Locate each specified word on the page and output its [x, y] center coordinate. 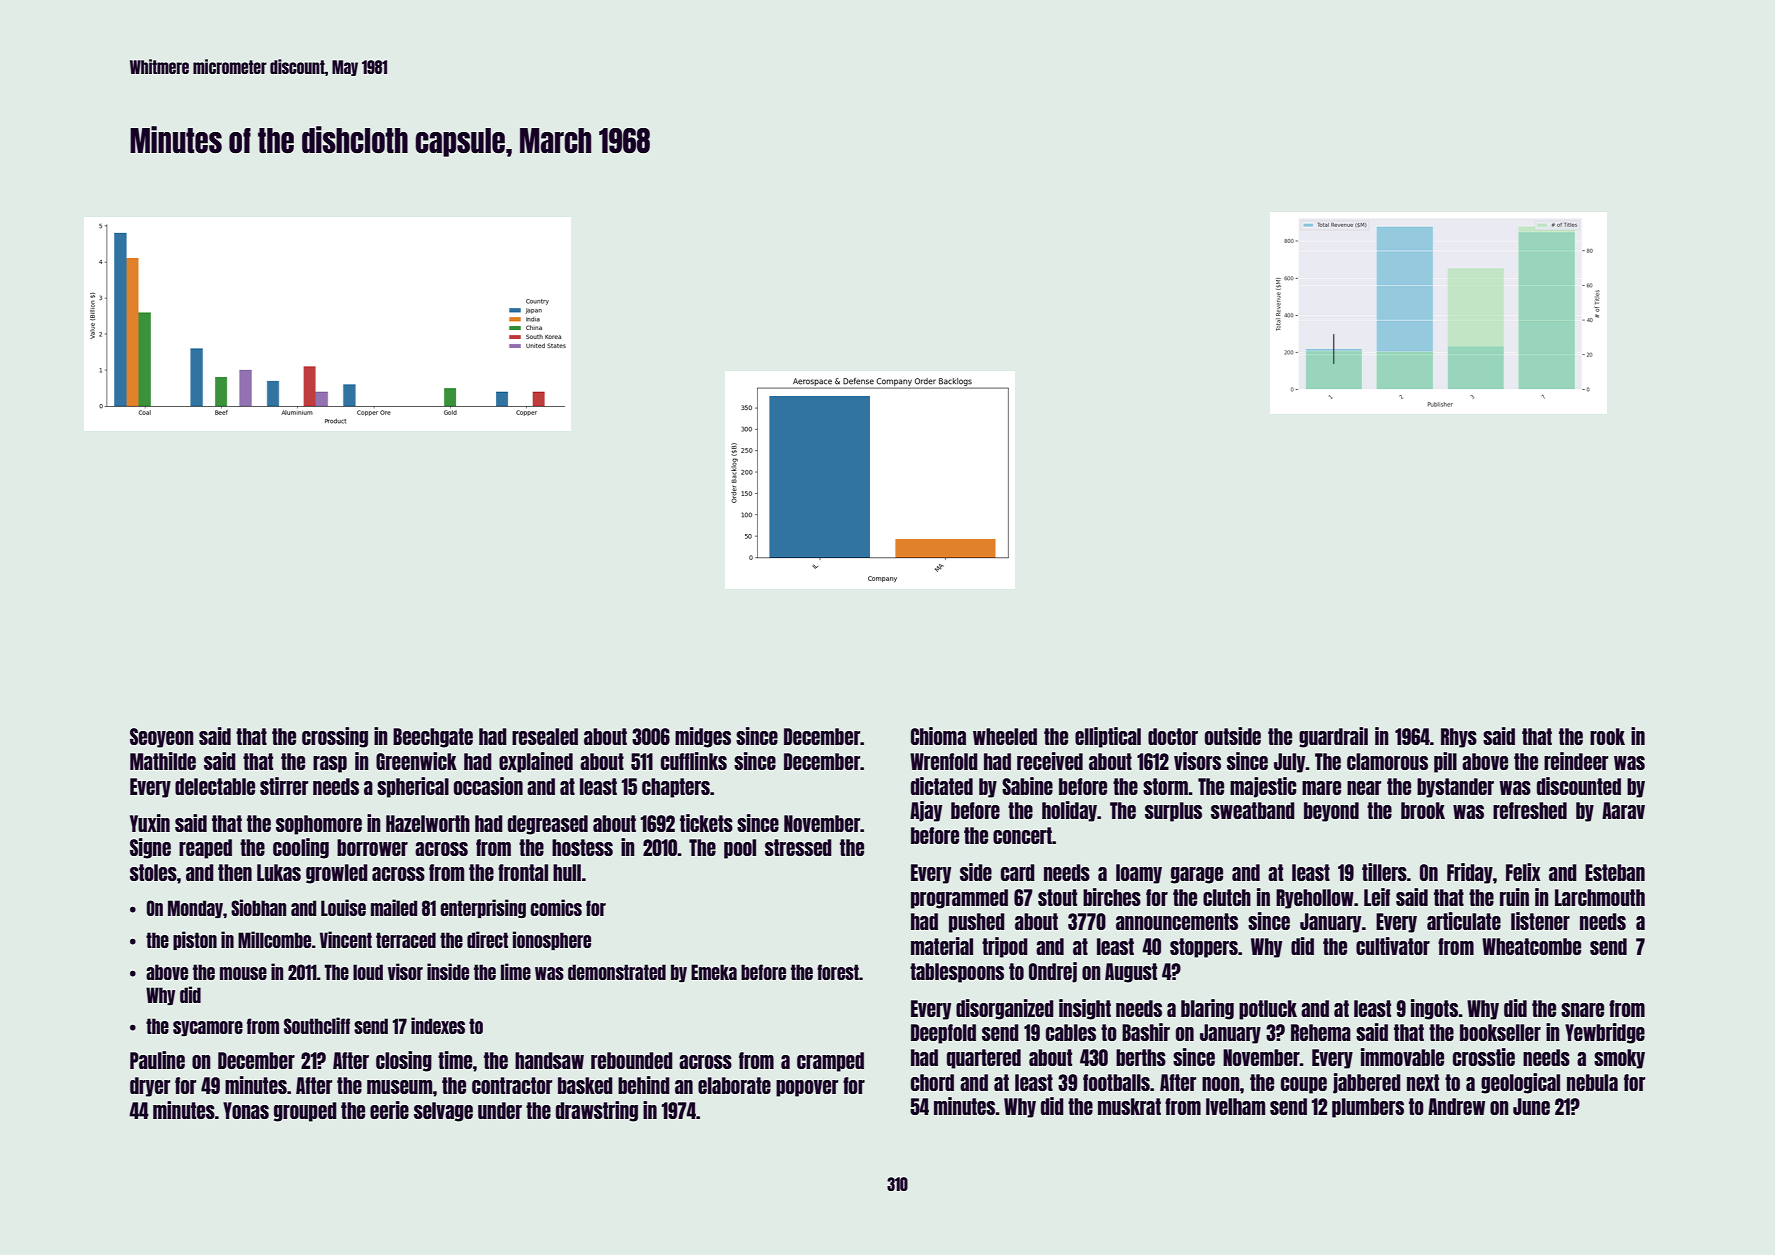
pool [740, 849]
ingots [1434, 1009]
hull [567, 872]
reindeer [1576, 761]
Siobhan [258, 907]
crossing [335, 737]
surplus [1173, 812]
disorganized [1005, 1009]
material [942, 946]
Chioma [938, 736]
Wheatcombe [1531, 946]
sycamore [208, 1028]
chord [932, 1082]
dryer [150, 1087]
